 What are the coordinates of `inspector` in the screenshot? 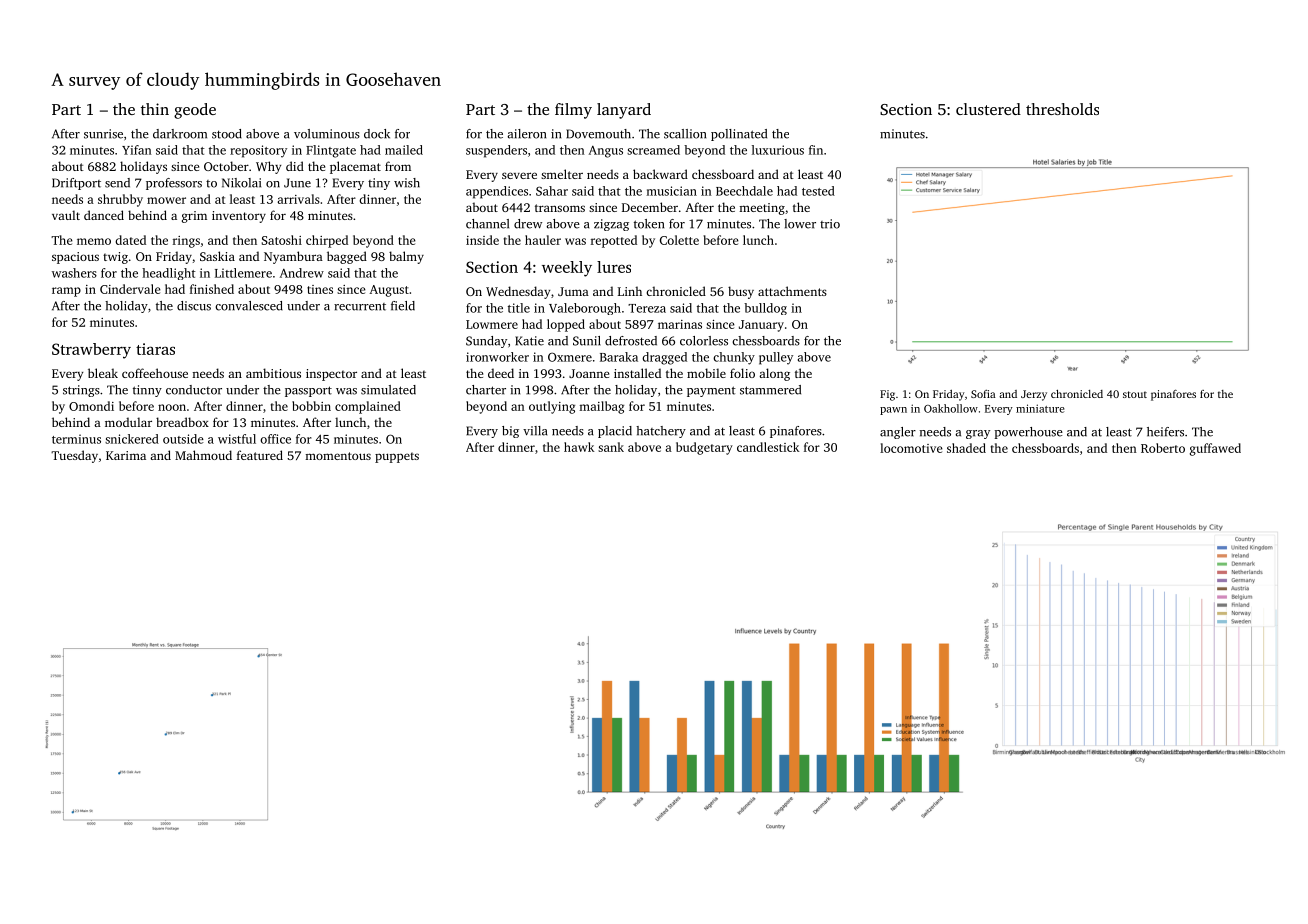 It's located at (331, 375).
